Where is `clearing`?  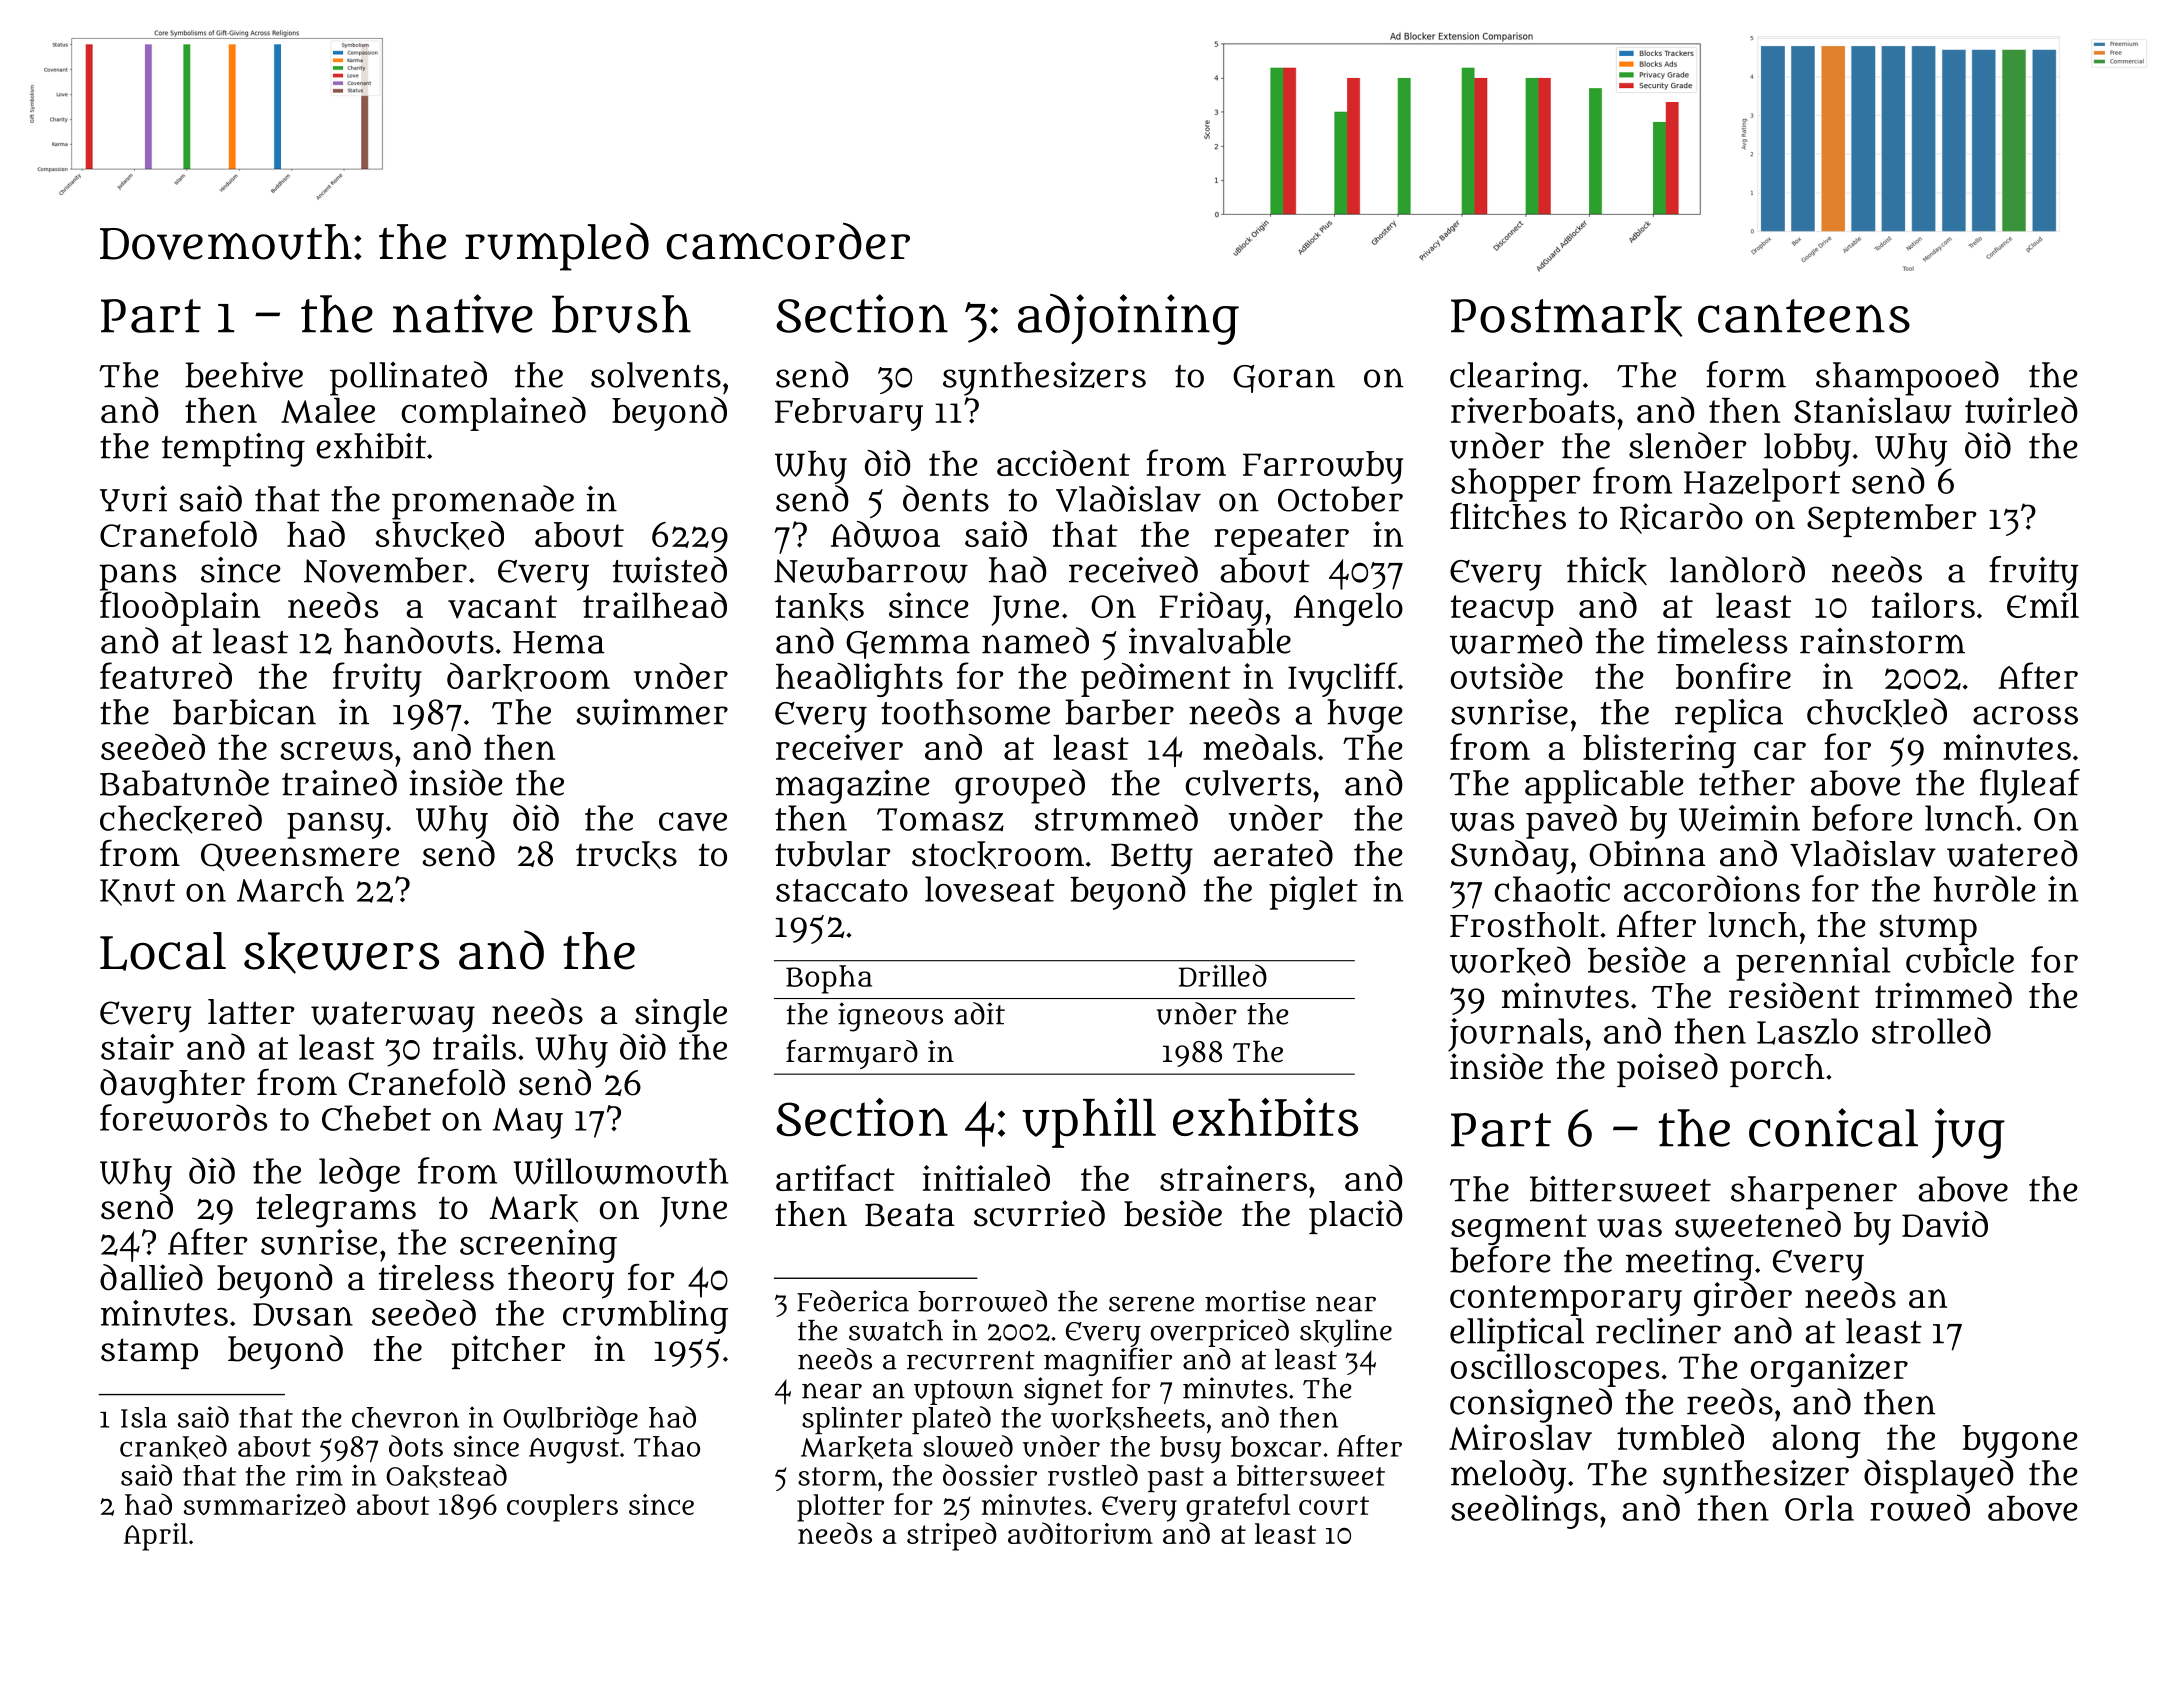
clearing is located at coordinates (1515, 378).
